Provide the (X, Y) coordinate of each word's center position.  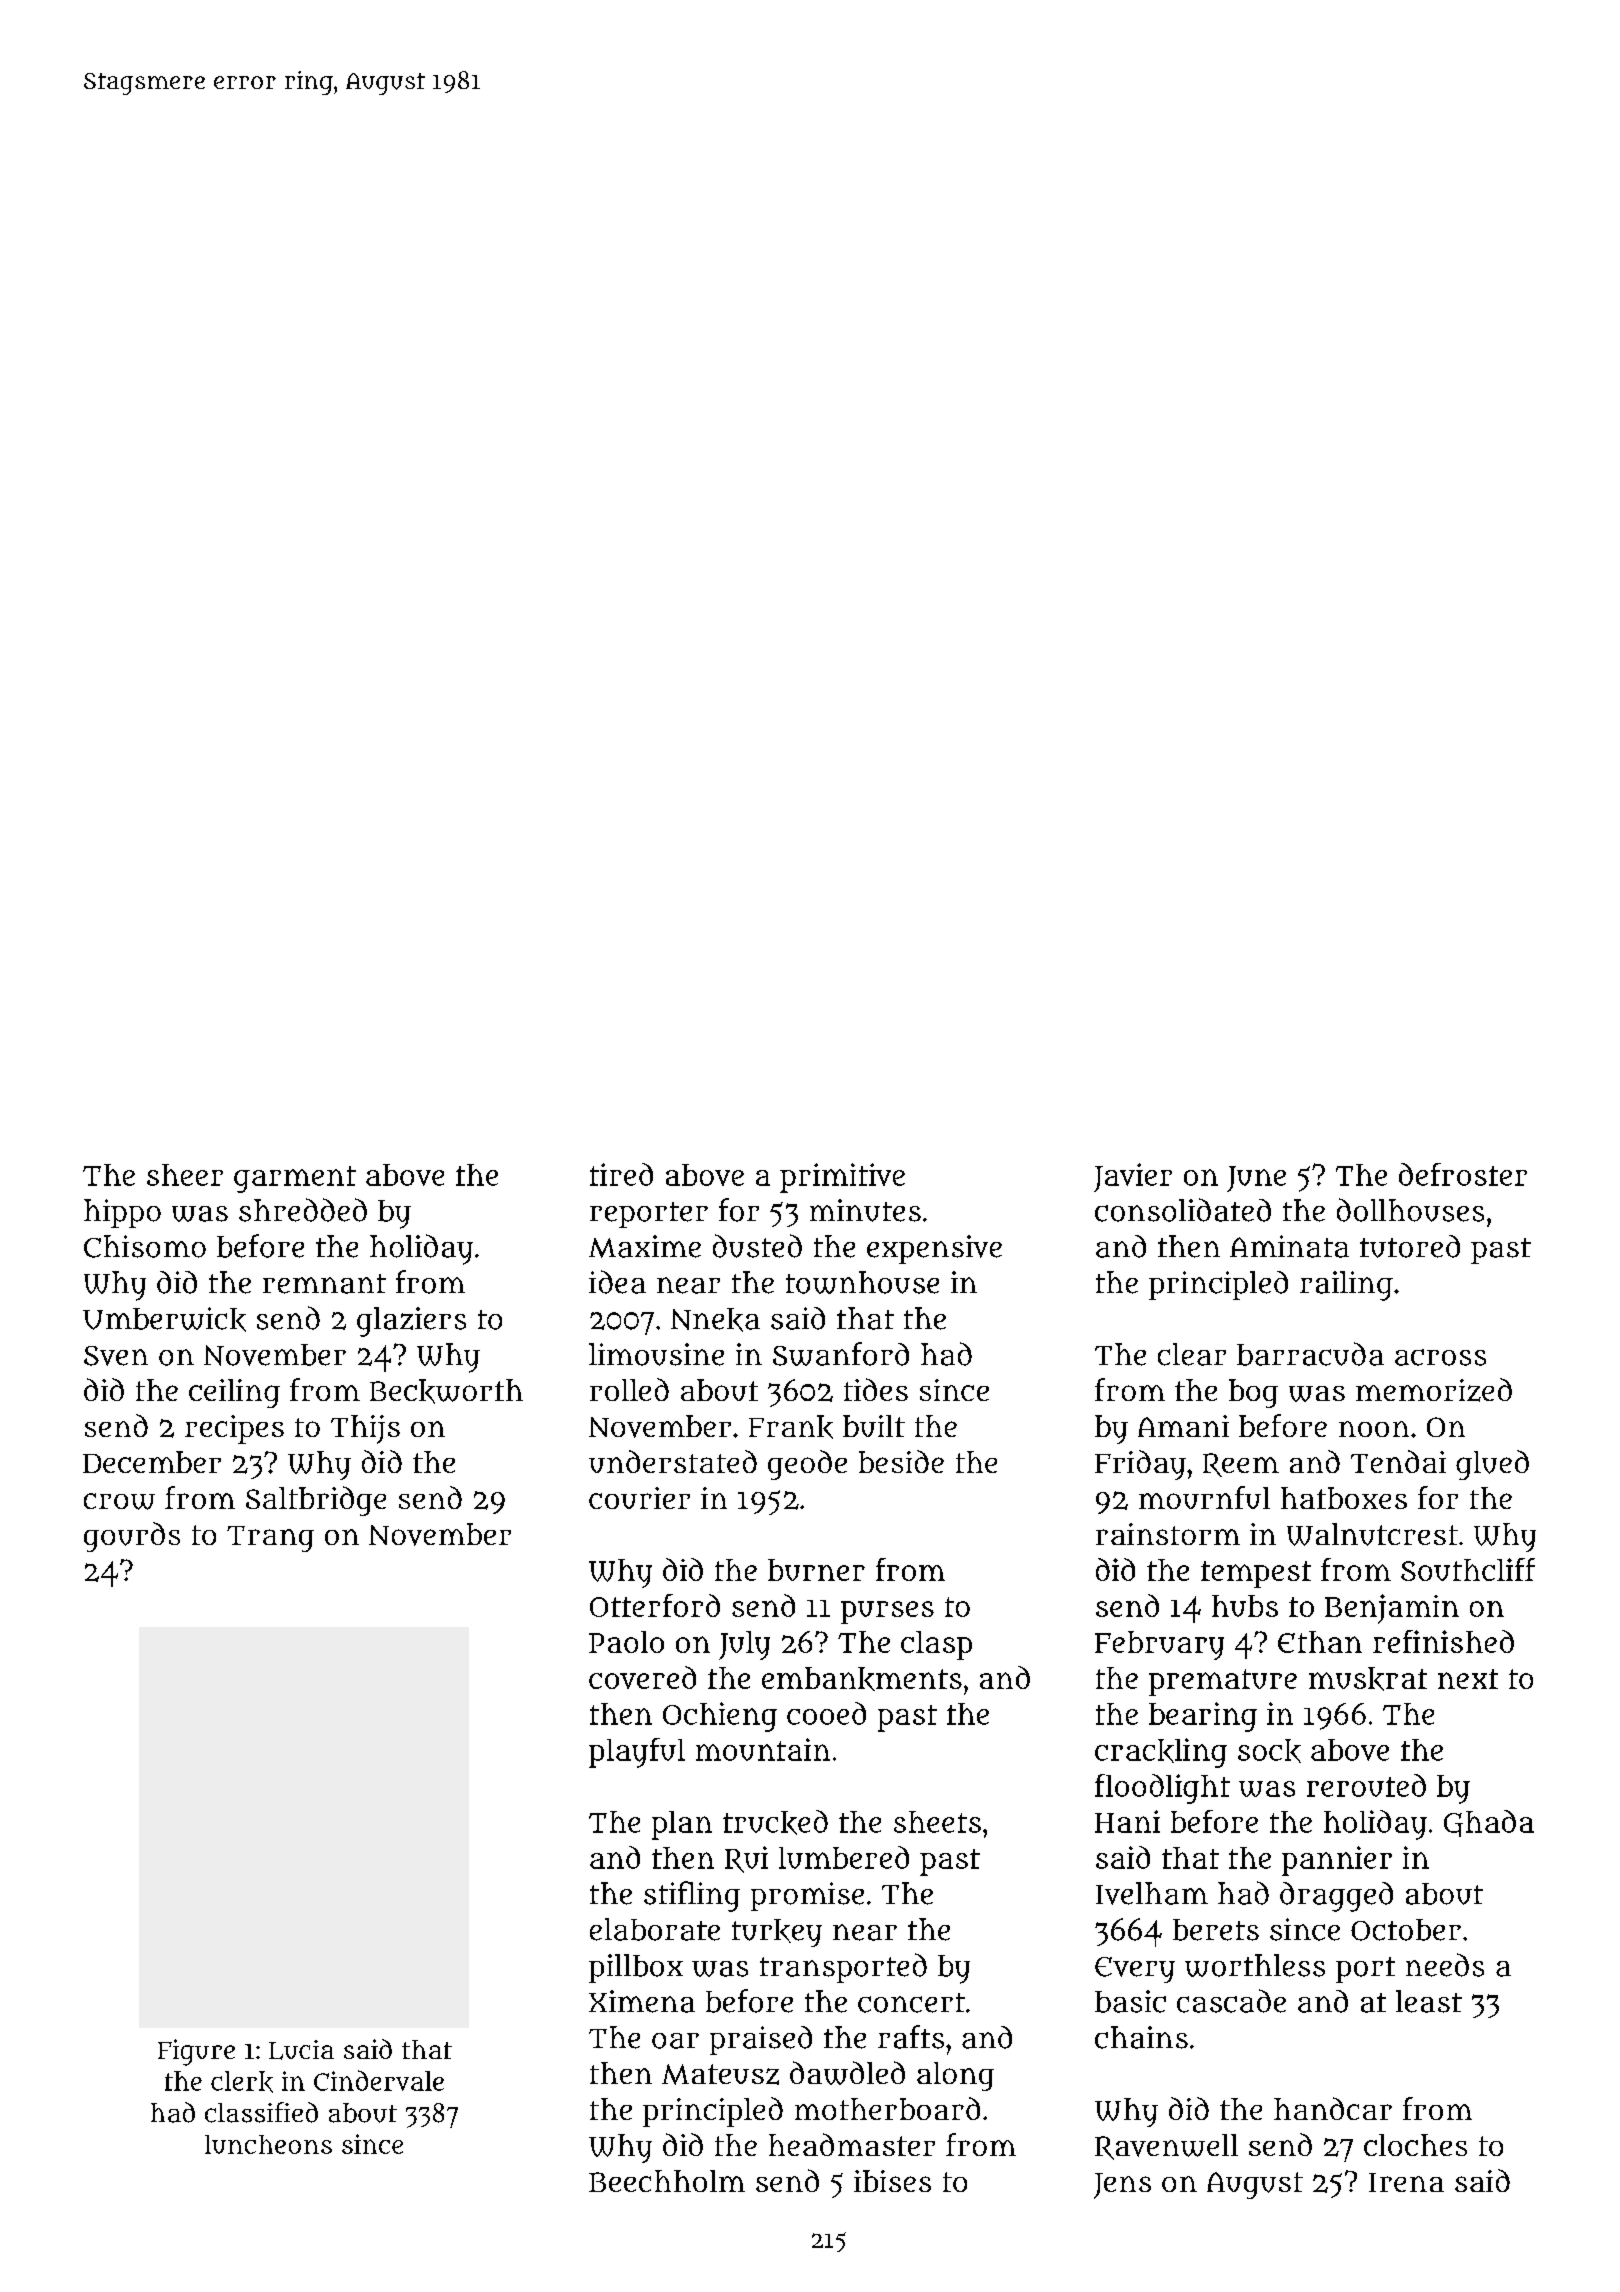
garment (295, 1179)
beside (901, 1461)
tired (621, 1174)
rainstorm (1168, 1534)
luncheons (268, 2144)
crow (119, 1501)
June (1256, 1179)
